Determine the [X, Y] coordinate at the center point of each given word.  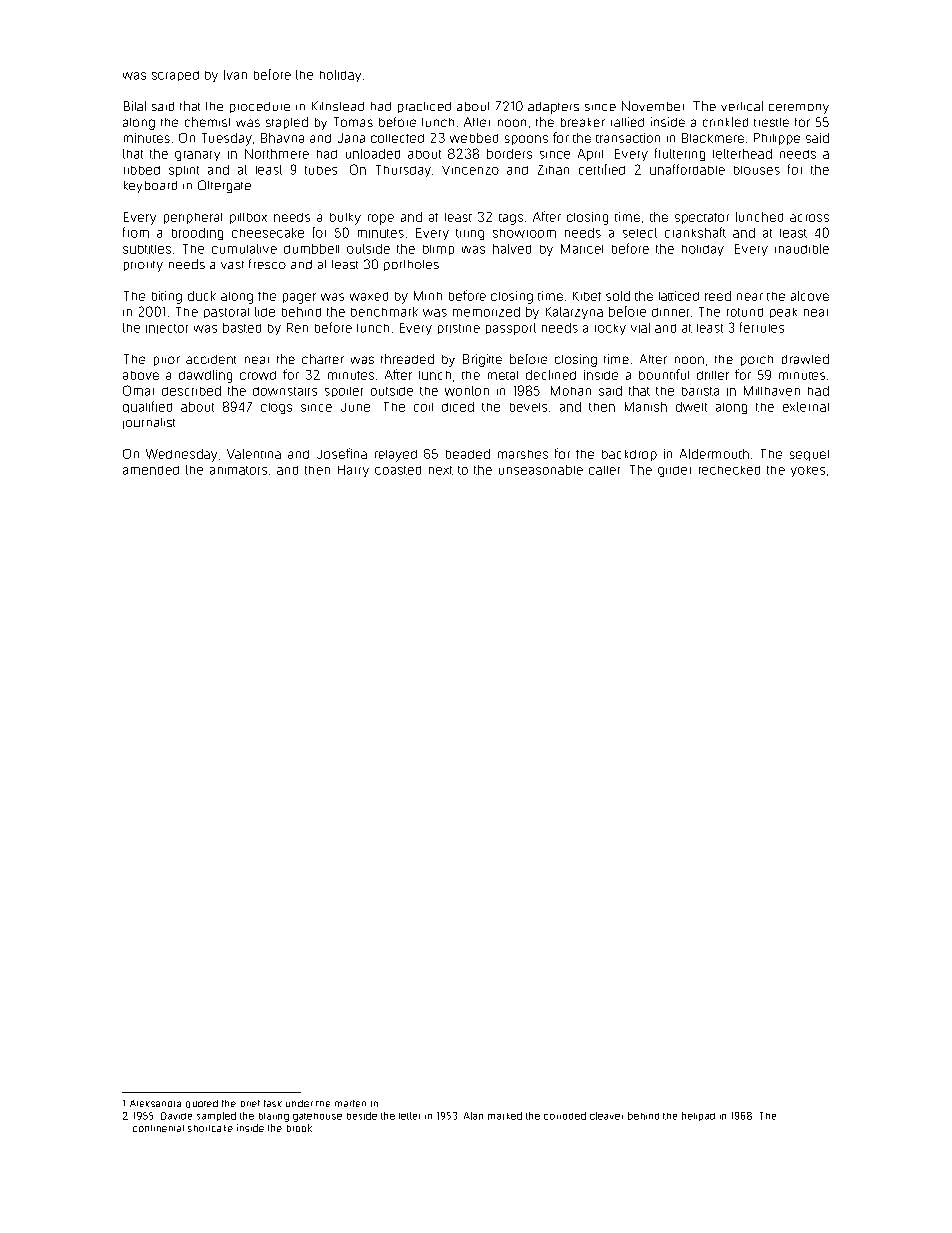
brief [250, 1103]
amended [151, 470]
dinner [670, 312]
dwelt [691, 407]
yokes [808, 471]
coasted [398, 470]
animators [238, 470]
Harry [353, 471]
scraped [175, 76]
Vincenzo [470, 170]
